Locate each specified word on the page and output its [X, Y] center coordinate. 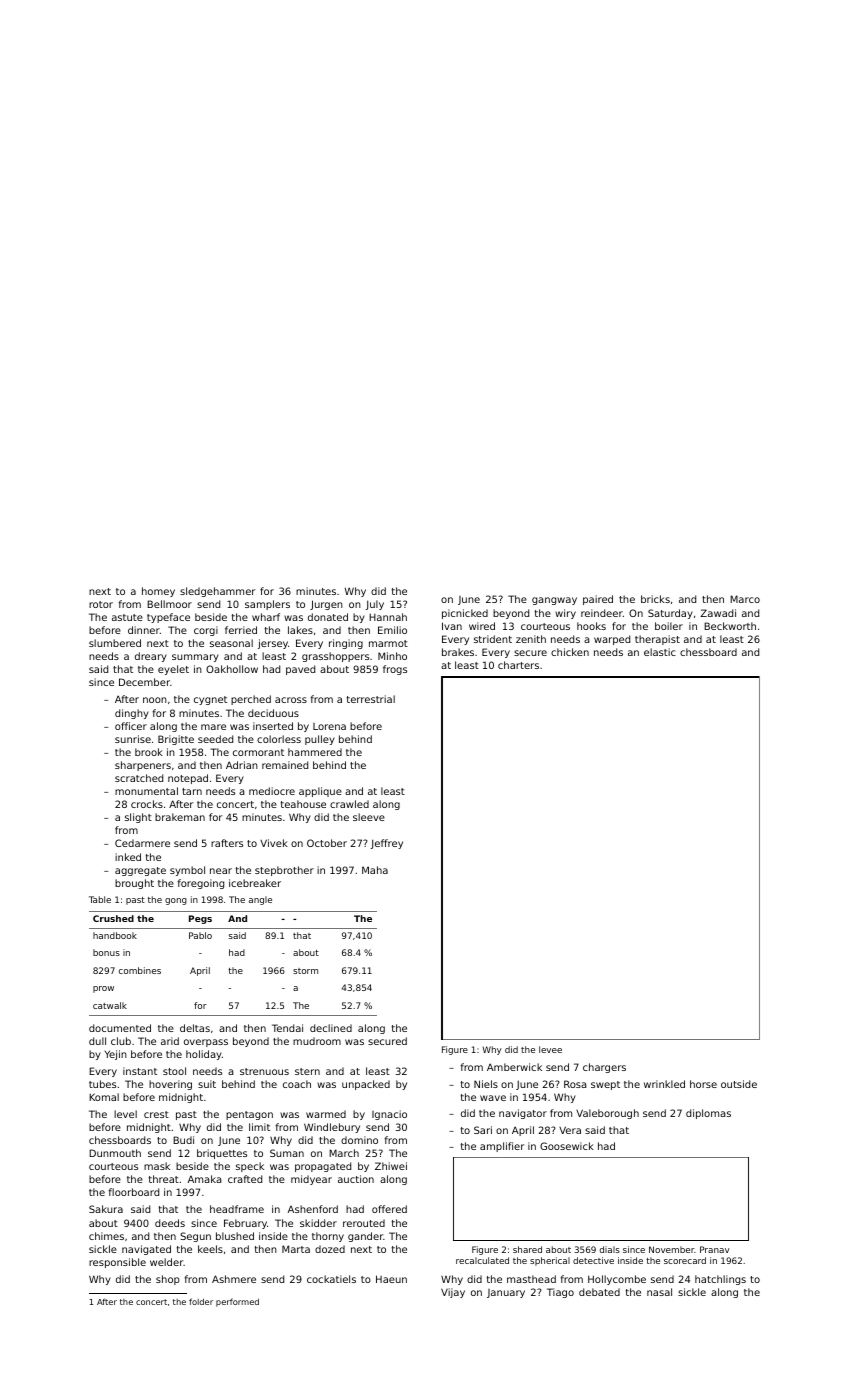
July [375, 605]
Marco [745, 599]
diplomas [708, 1114]
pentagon [249, 1115]
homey [158, 592]
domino [359, 1140]
